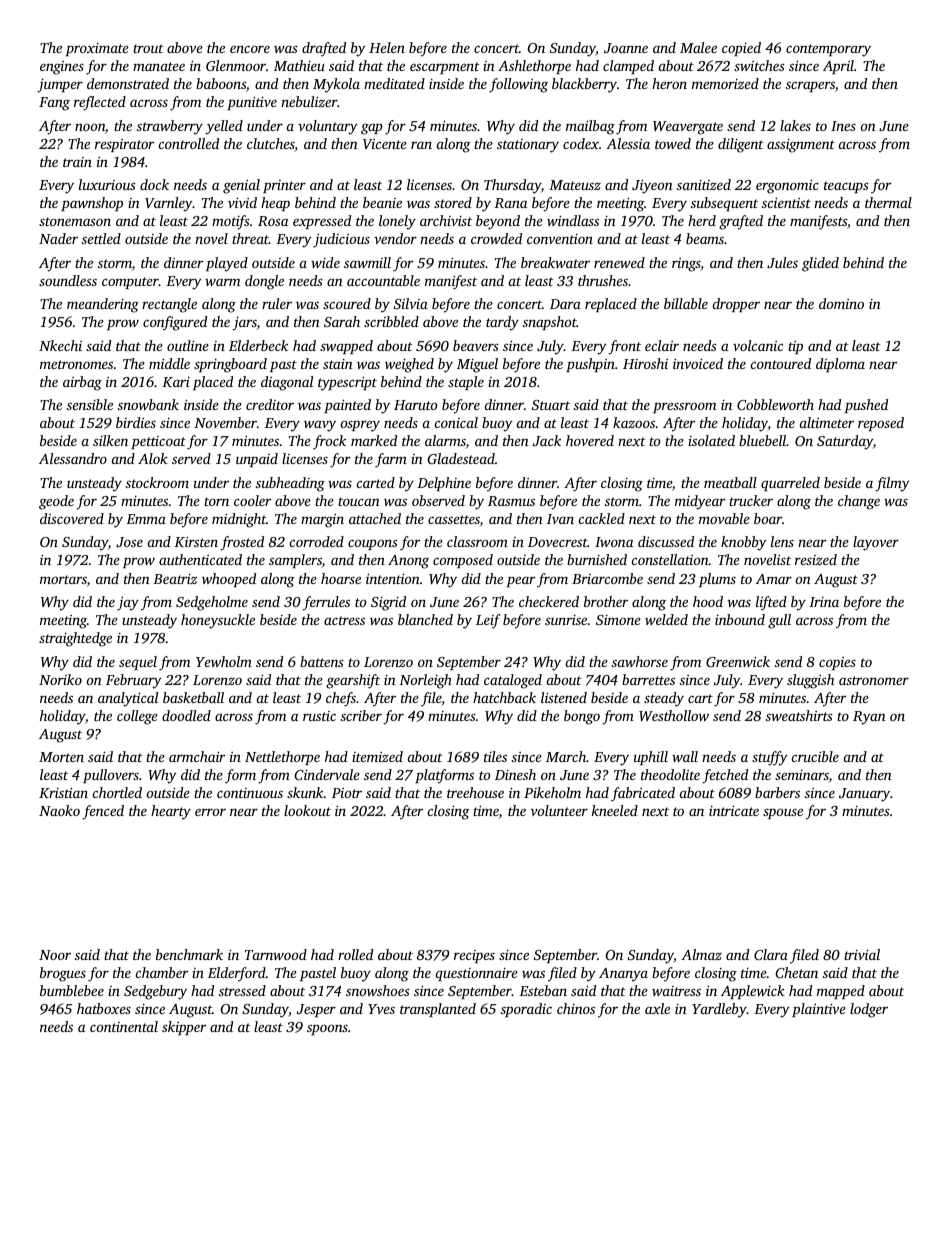 Image resolution: width=952 pixels, height=1233 pixels. What do you see at coordinates (607, 578) in the document?
I see `Briarcombe` at bounding box center [607, 578].
